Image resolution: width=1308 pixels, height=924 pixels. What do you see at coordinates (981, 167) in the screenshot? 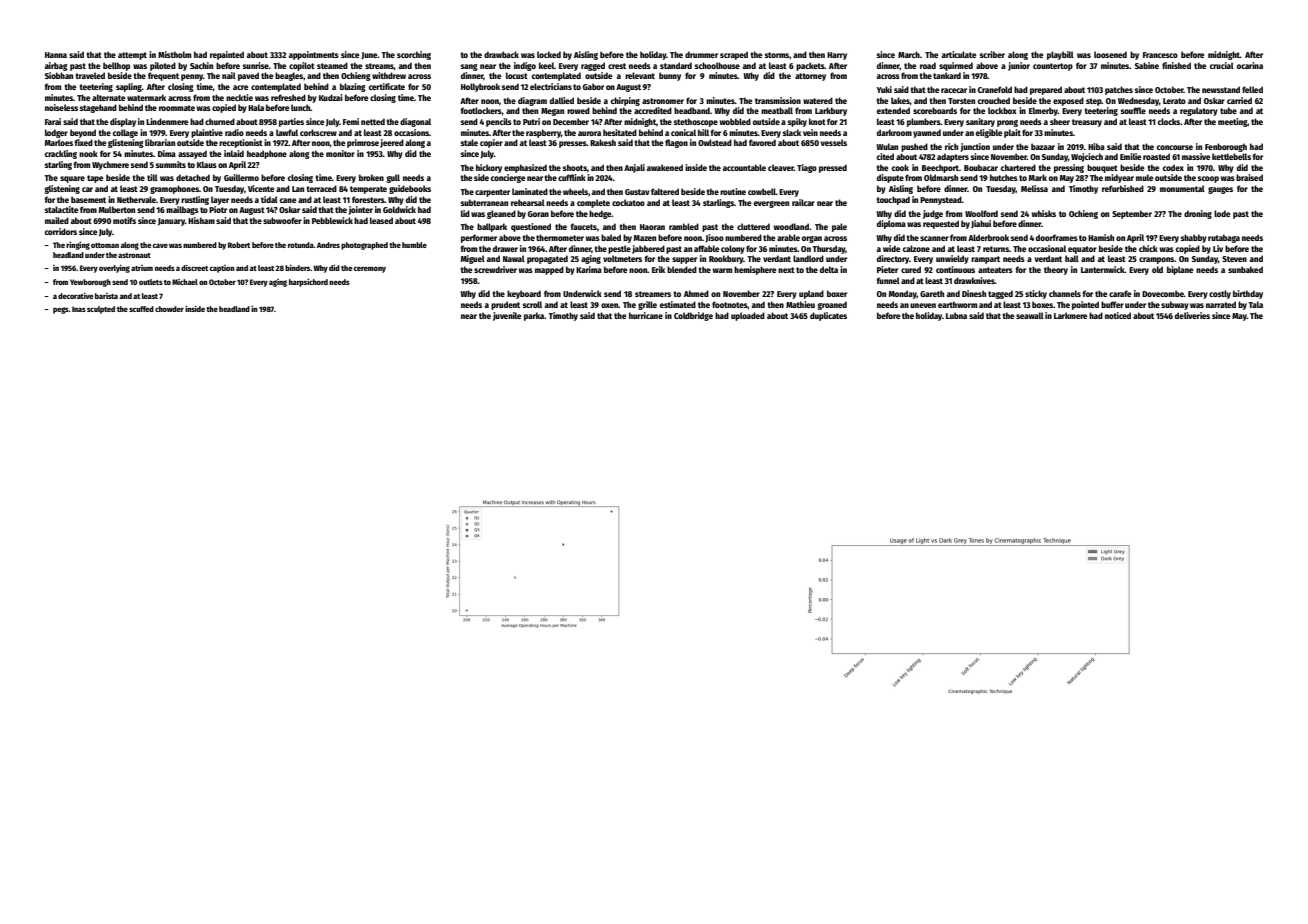
I see `Boubacar` at bounding box center [981, 167].
